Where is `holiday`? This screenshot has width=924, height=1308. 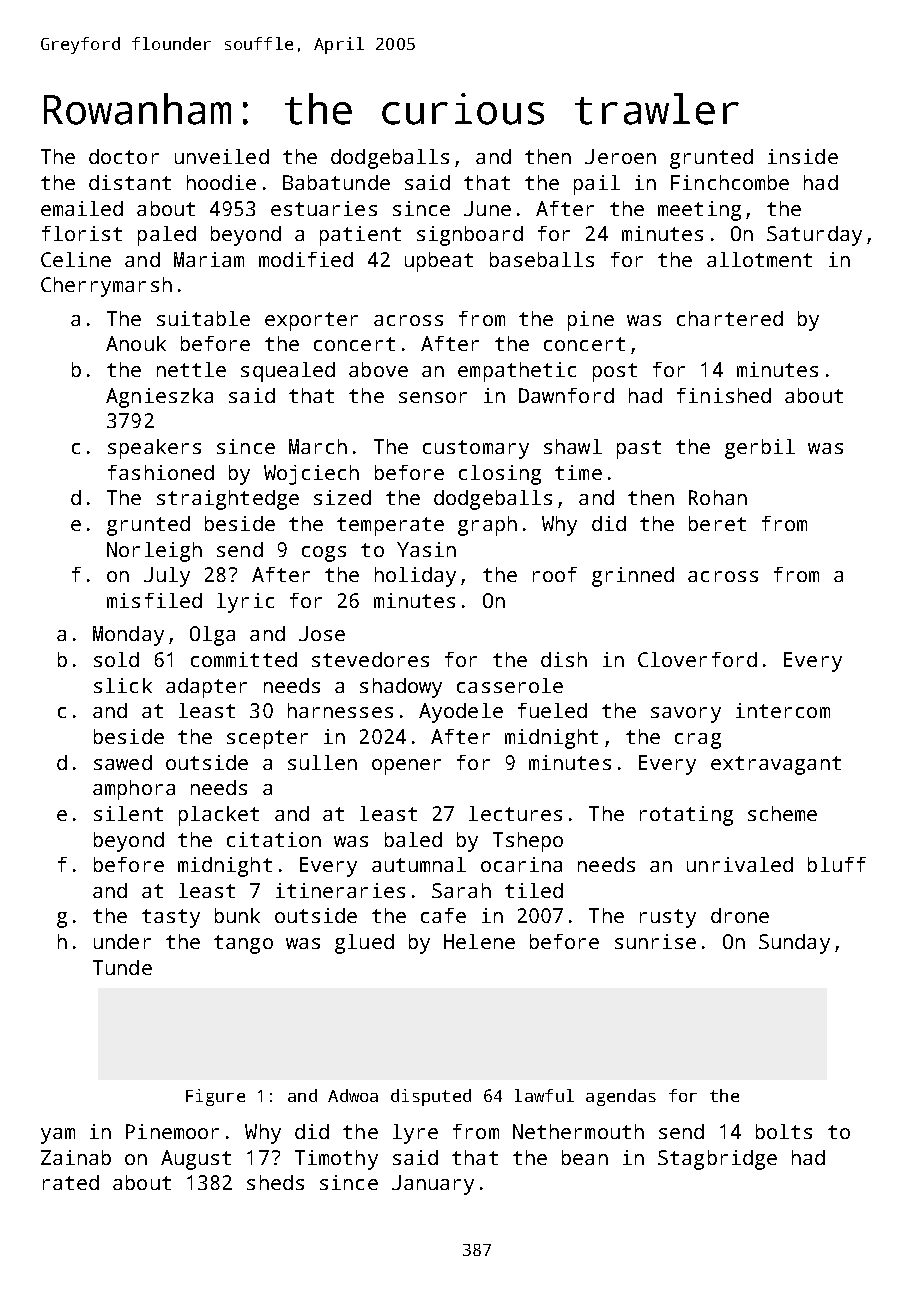 holiday is located at coordinates (415, 577).
